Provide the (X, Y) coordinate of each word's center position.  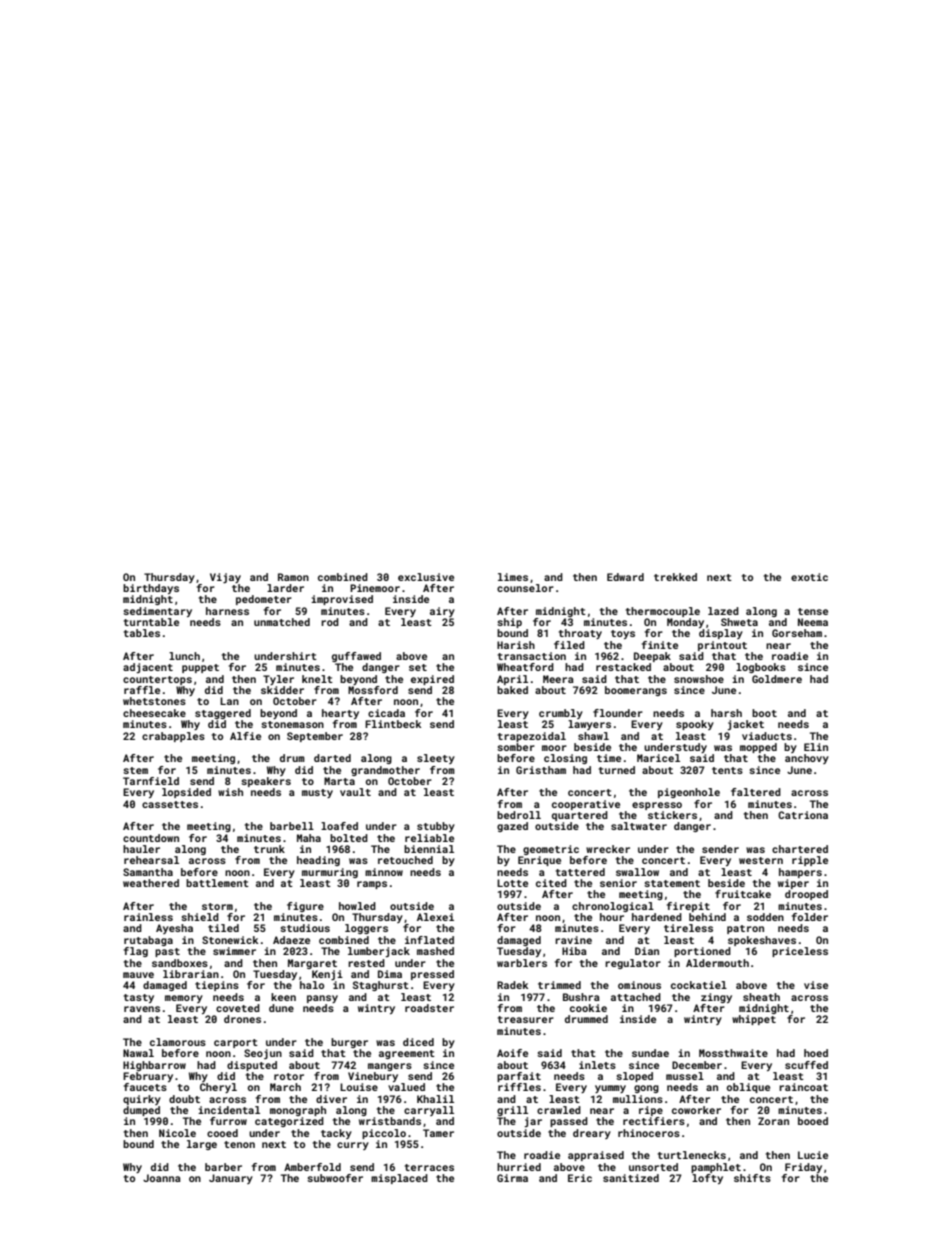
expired (432, 680)
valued (406, 1087)
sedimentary (157, 612)
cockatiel (699, 985)
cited (551, 883)
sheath (761, 997)
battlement (217, 883)
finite (660, 645)
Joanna (162, 1178)
